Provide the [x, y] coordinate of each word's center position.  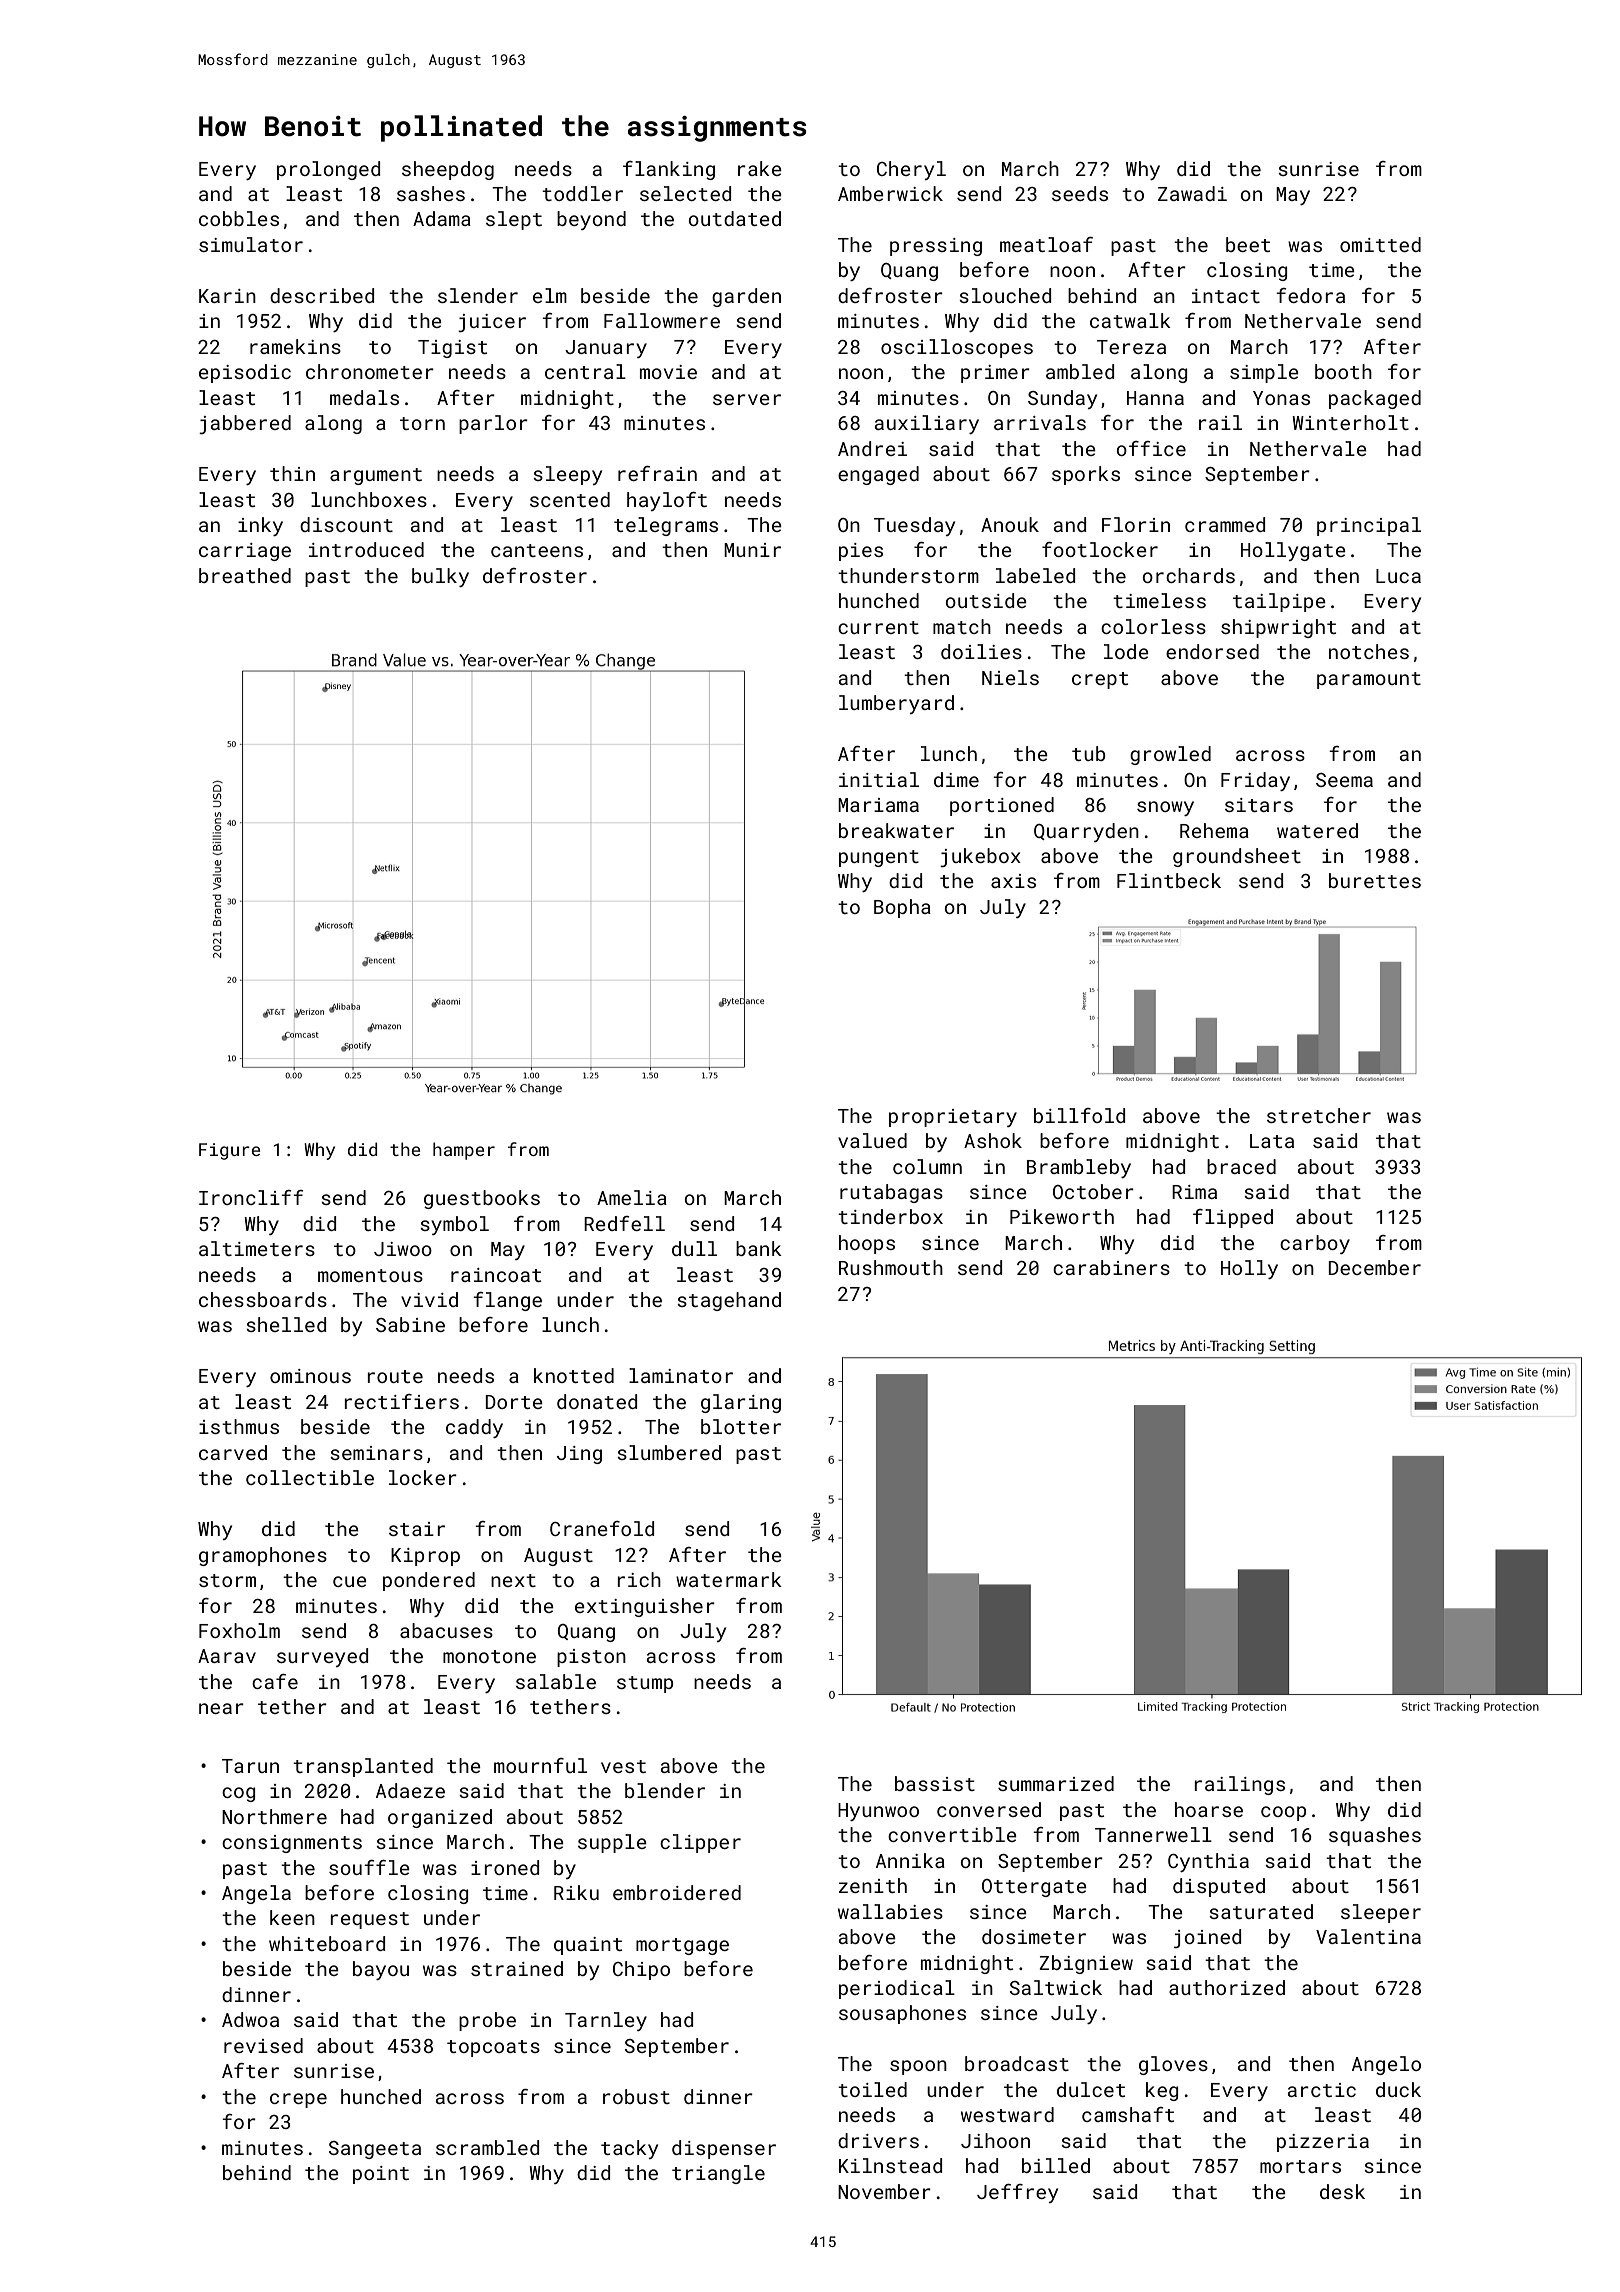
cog [238, 1794]
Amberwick [890, 193]
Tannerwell [1153, 1834]
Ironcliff [251, 1197]
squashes [1375, 1836]
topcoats [493, 2048]
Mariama [878, 805]
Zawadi [1192, 193]
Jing [579, 1455]
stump [645, 1684]
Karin [227, 296]
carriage [245, 552]
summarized [1056, 1783]
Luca [1398, 576]
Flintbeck [1169, 880]
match [962, 626]
